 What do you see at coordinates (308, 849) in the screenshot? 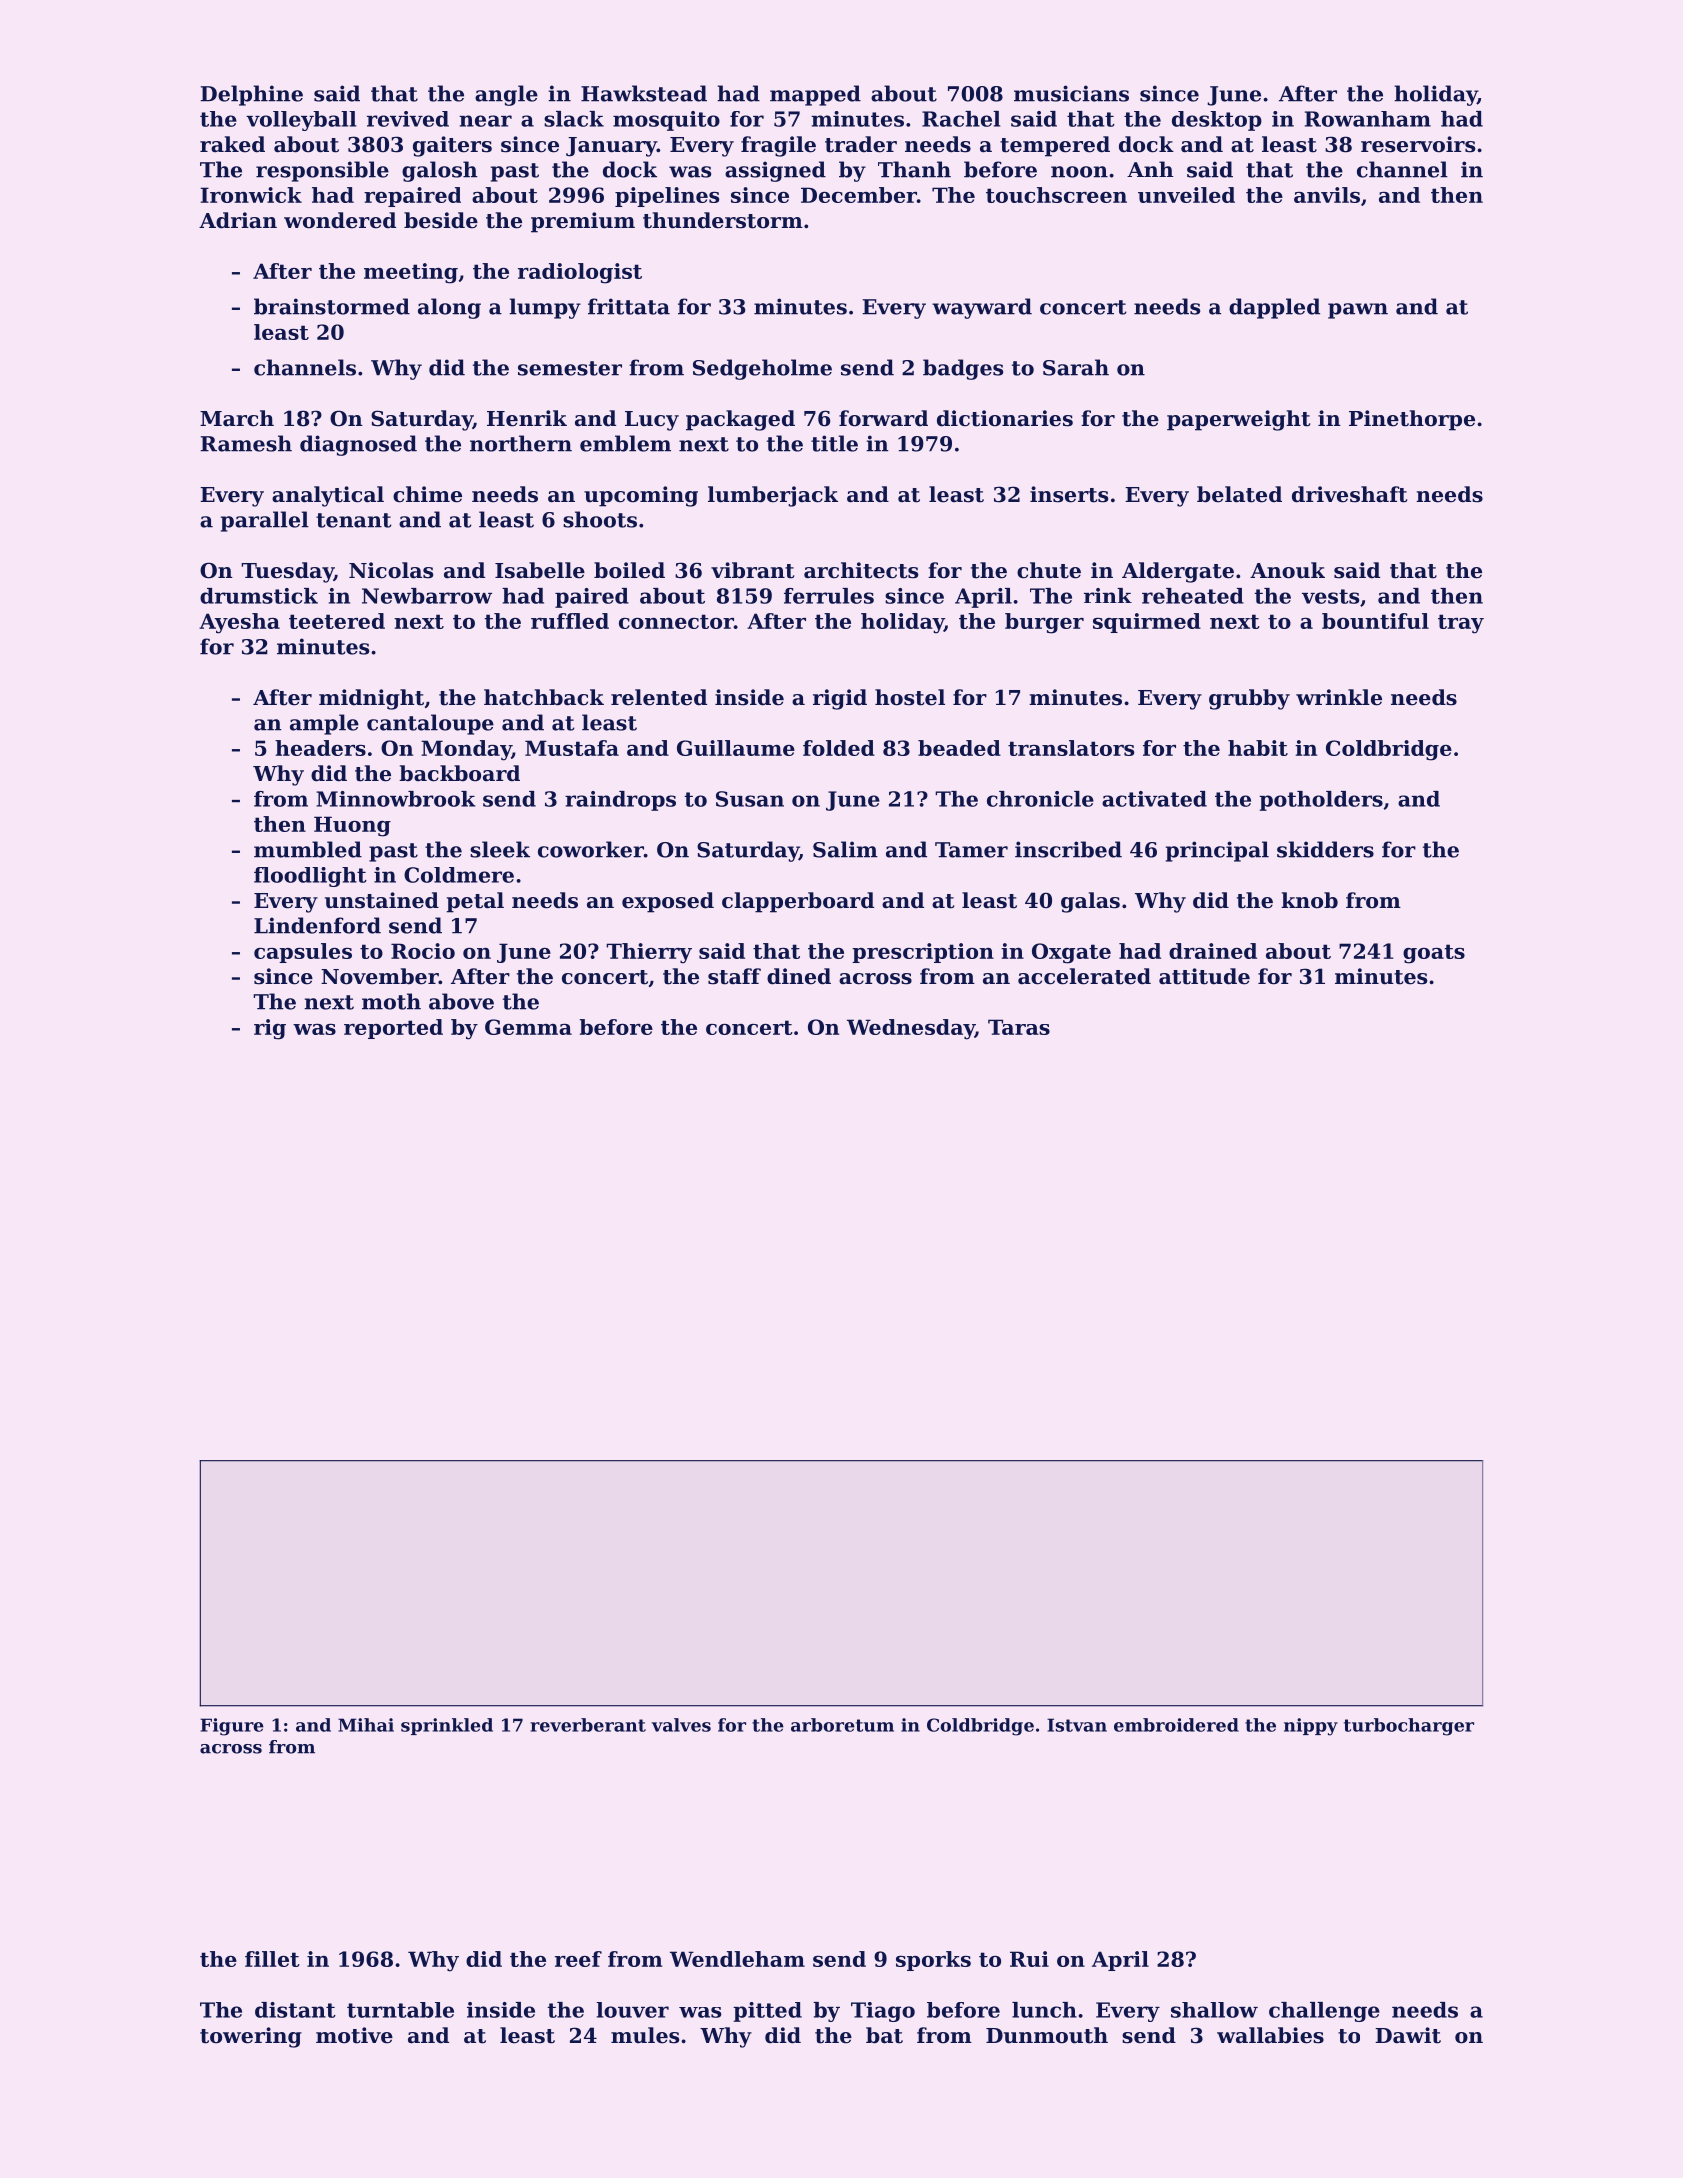
I see `mumbled` at bounding box center [308, 849].
